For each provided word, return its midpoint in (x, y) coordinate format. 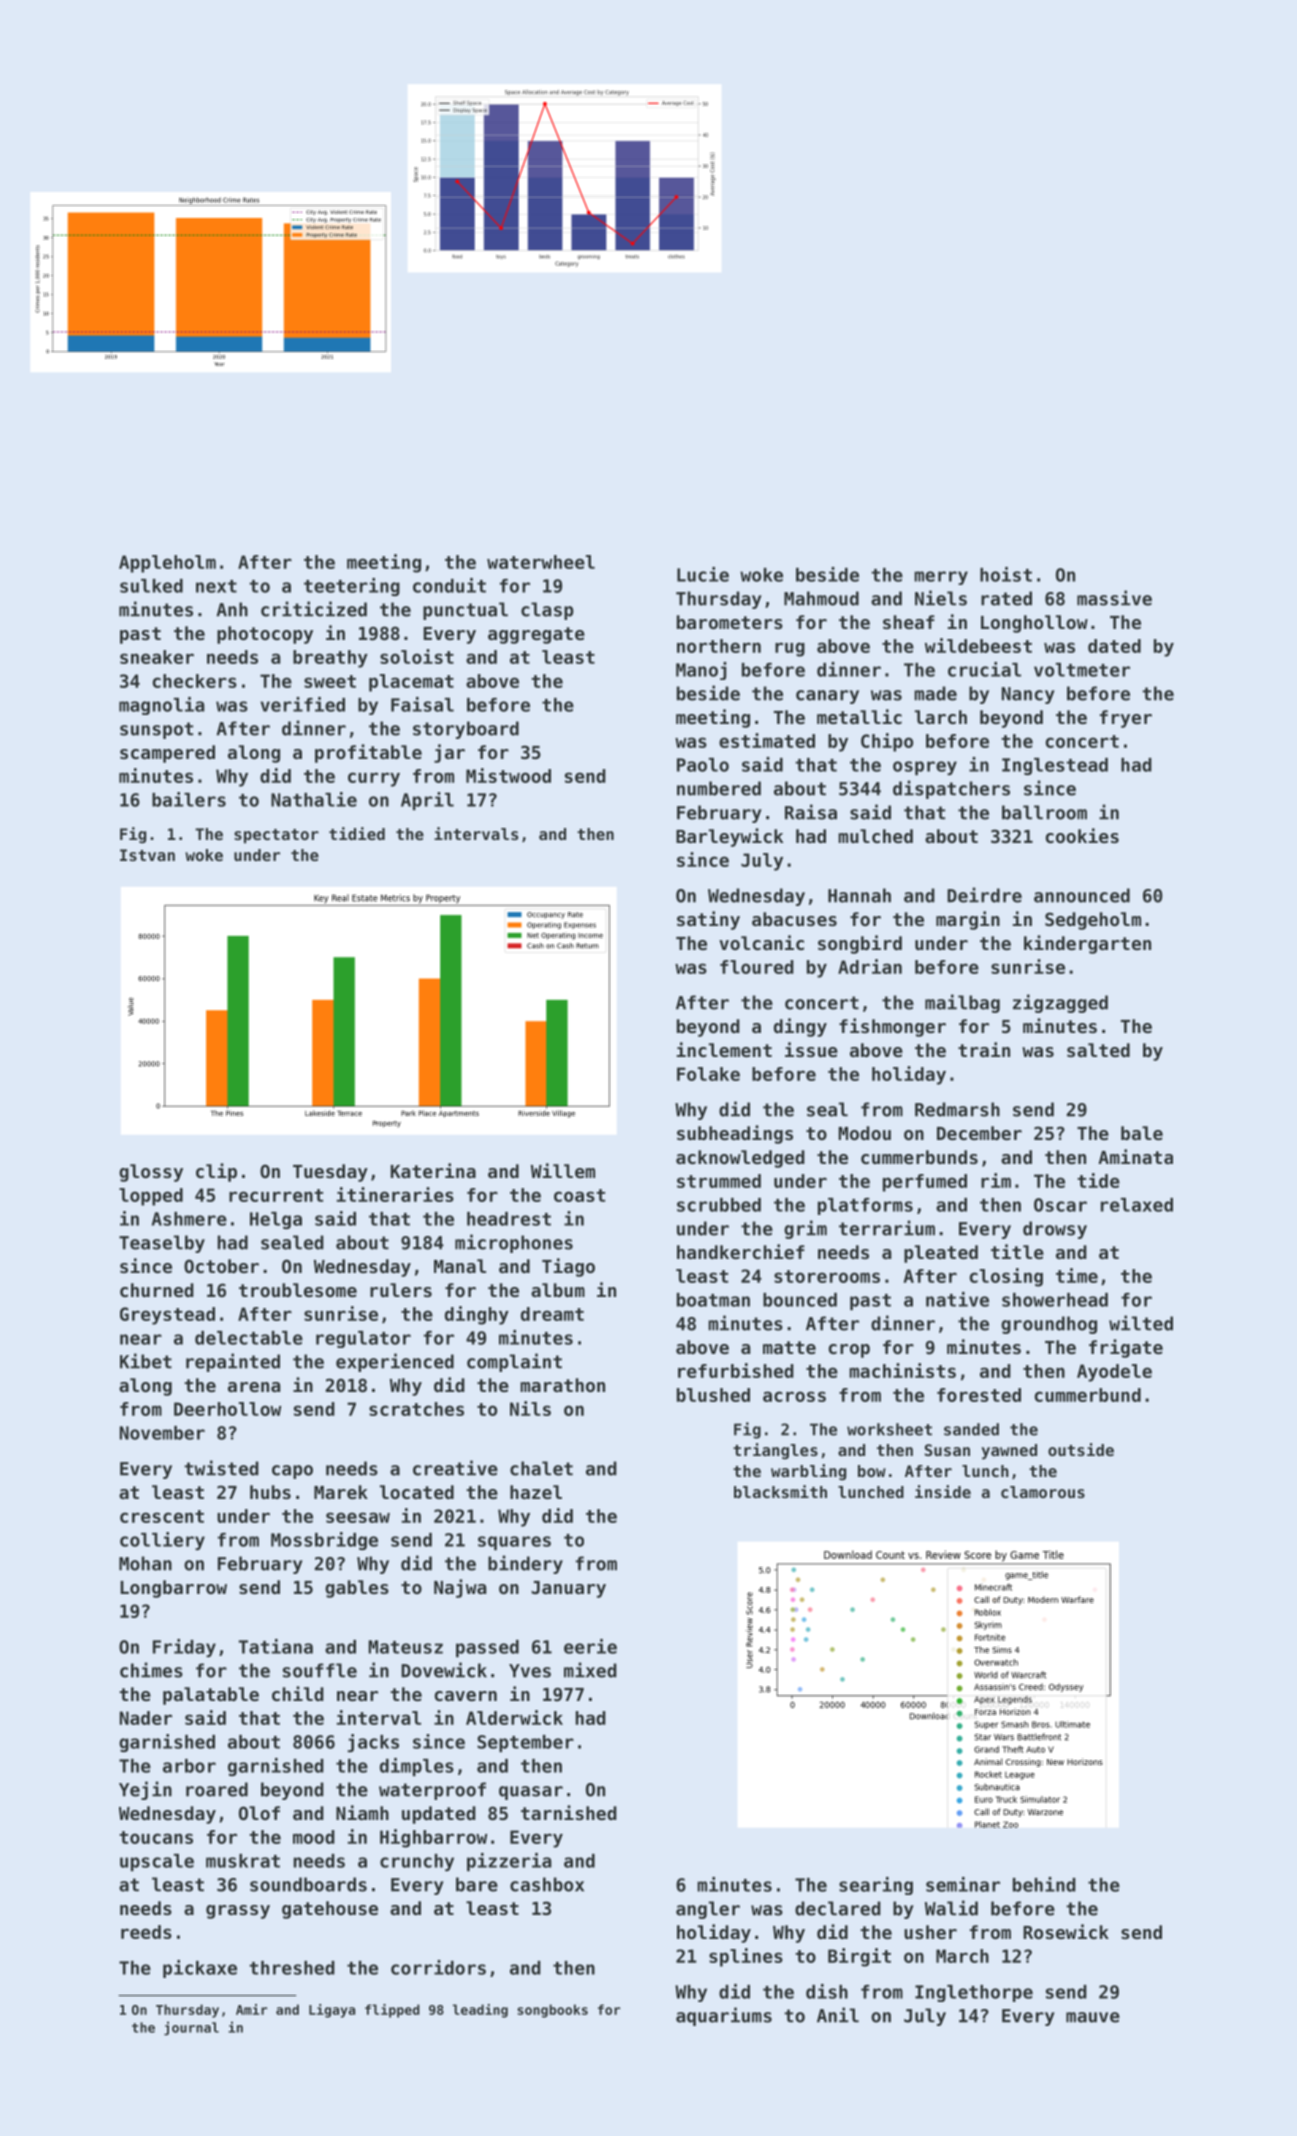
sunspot (156, 730)
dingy (800, 1027)
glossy (151, 1173)
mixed (590, 1670)
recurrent (276, 1195)
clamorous (1043, 1492)
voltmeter (1082, 670)
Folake (708, 1074)
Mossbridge (324, 1541)
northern (719, 646)
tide (1098, 1180)
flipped (392, 2011)
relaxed (1137, 1205)
